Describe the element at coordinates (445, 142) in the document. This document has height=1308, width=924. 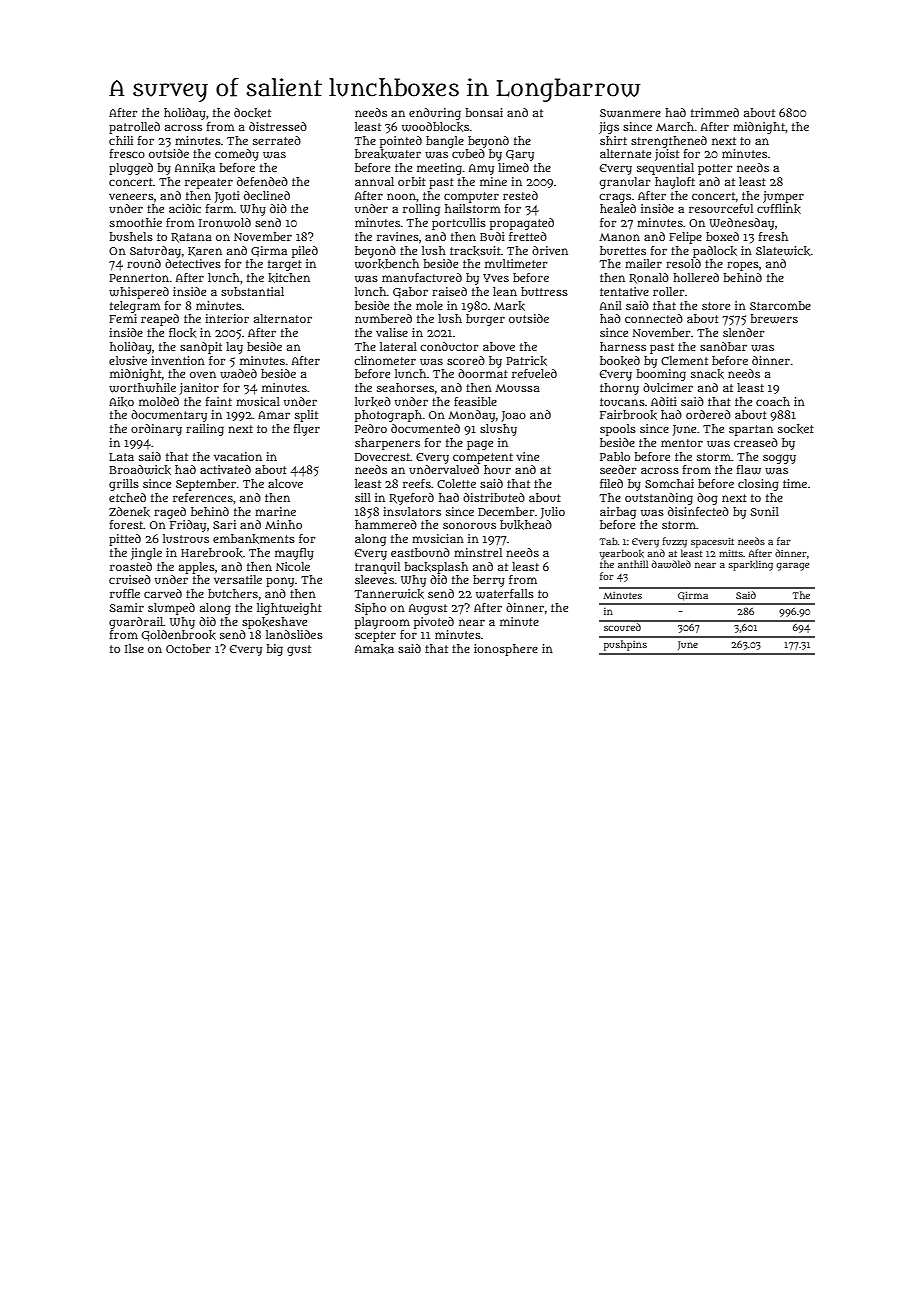
I see `bangle` at that location.
